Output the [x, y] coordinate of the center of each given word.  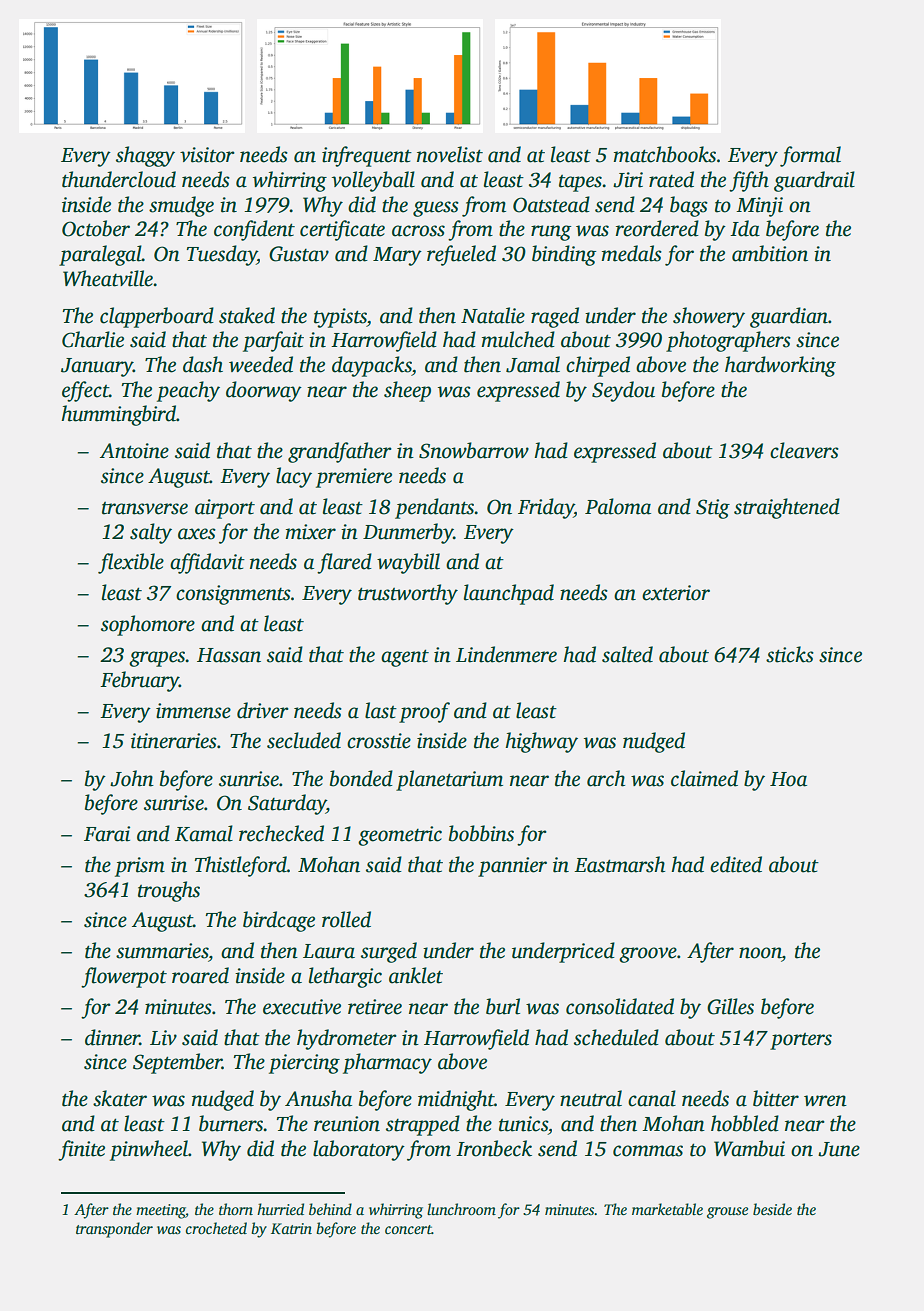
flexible [131, 563]
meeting [161, 1211]
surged [389, 952]
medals [632, 253]
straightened [787, 508]
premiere [354, 478]
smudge [181, 206]
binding [564, 255]
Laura [329, 951]
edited [736, 864]
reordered [657, 228]
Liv [163, 1038]
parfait [273, 341]
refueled [461, 255]
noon [760, 953]
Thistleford [241, 866]
